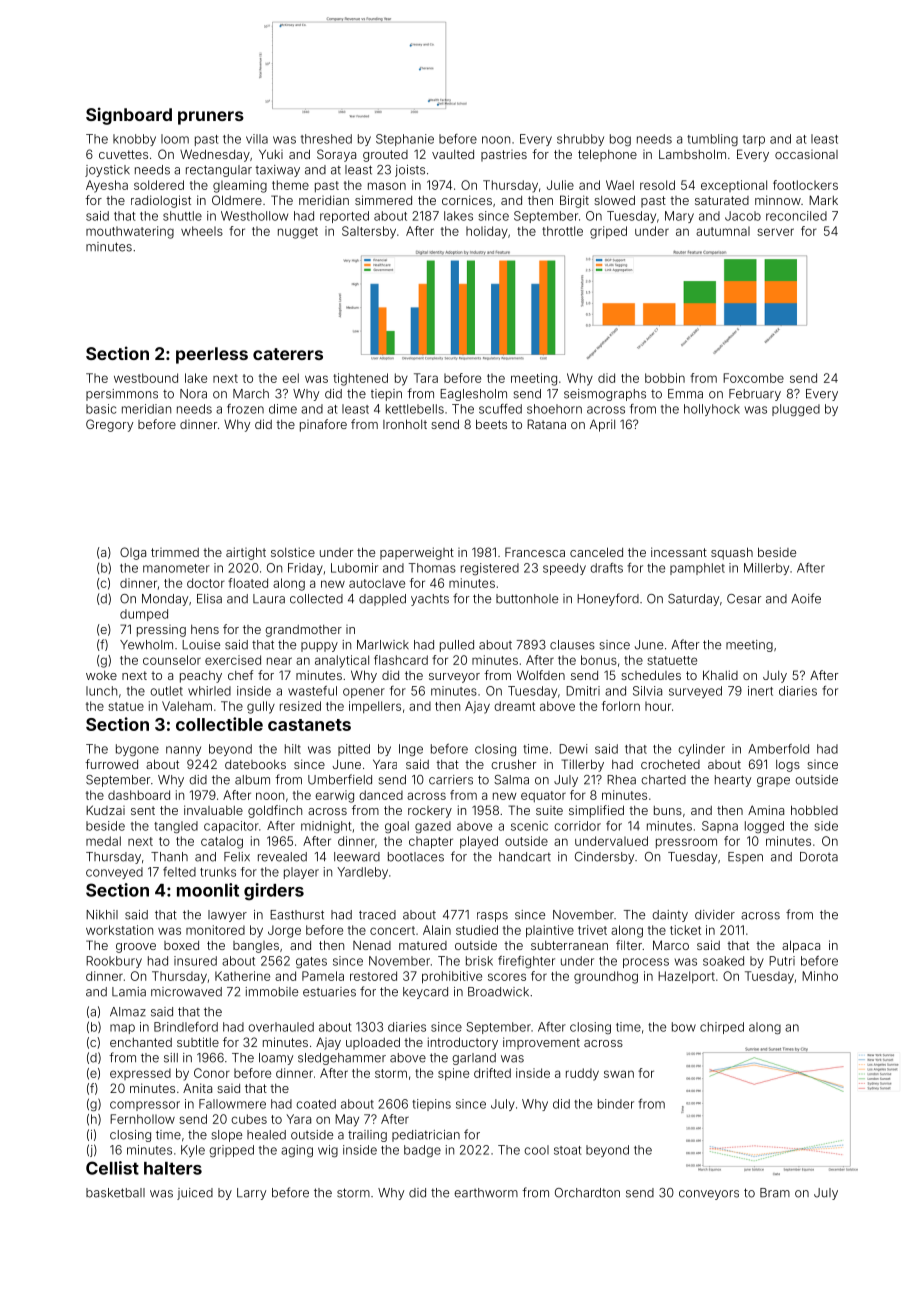  I want to click on album, so click(252, 780).
